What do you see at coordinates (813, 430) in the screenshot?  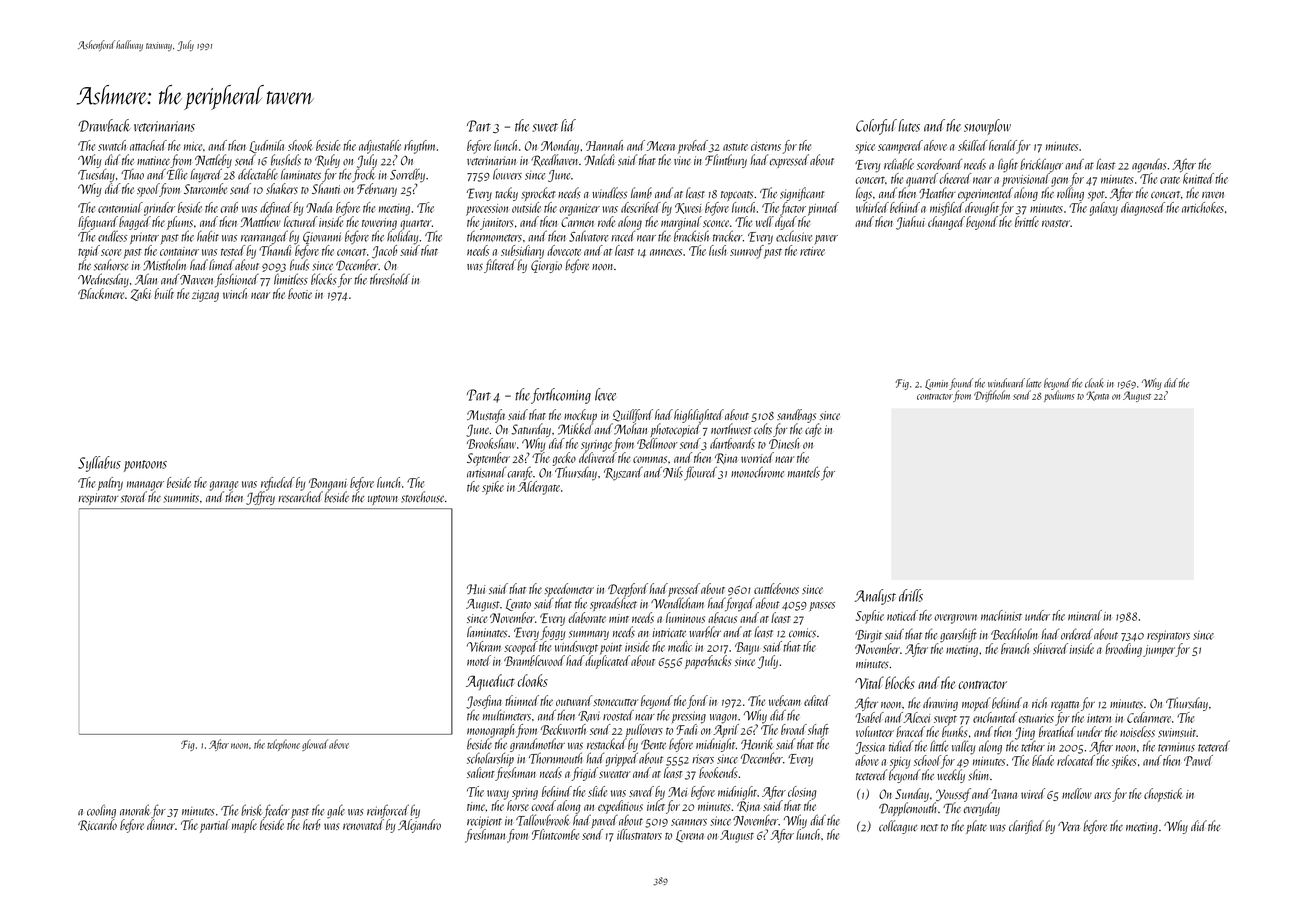 I see `cafe` at bounding box center [813, 430].
